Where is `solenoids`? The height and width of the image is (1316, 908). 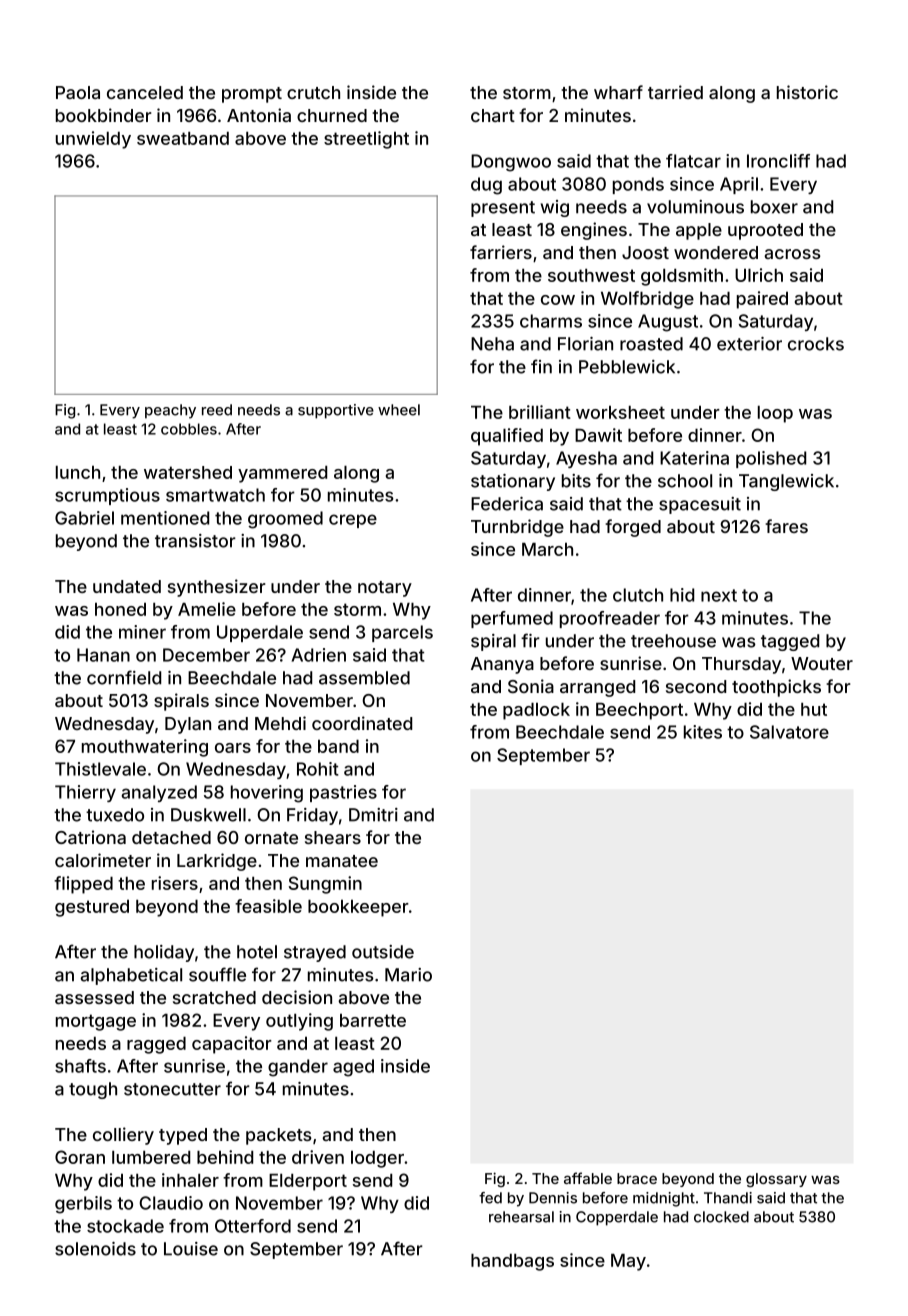 solenoids is located at coordinates (95, 1249).
